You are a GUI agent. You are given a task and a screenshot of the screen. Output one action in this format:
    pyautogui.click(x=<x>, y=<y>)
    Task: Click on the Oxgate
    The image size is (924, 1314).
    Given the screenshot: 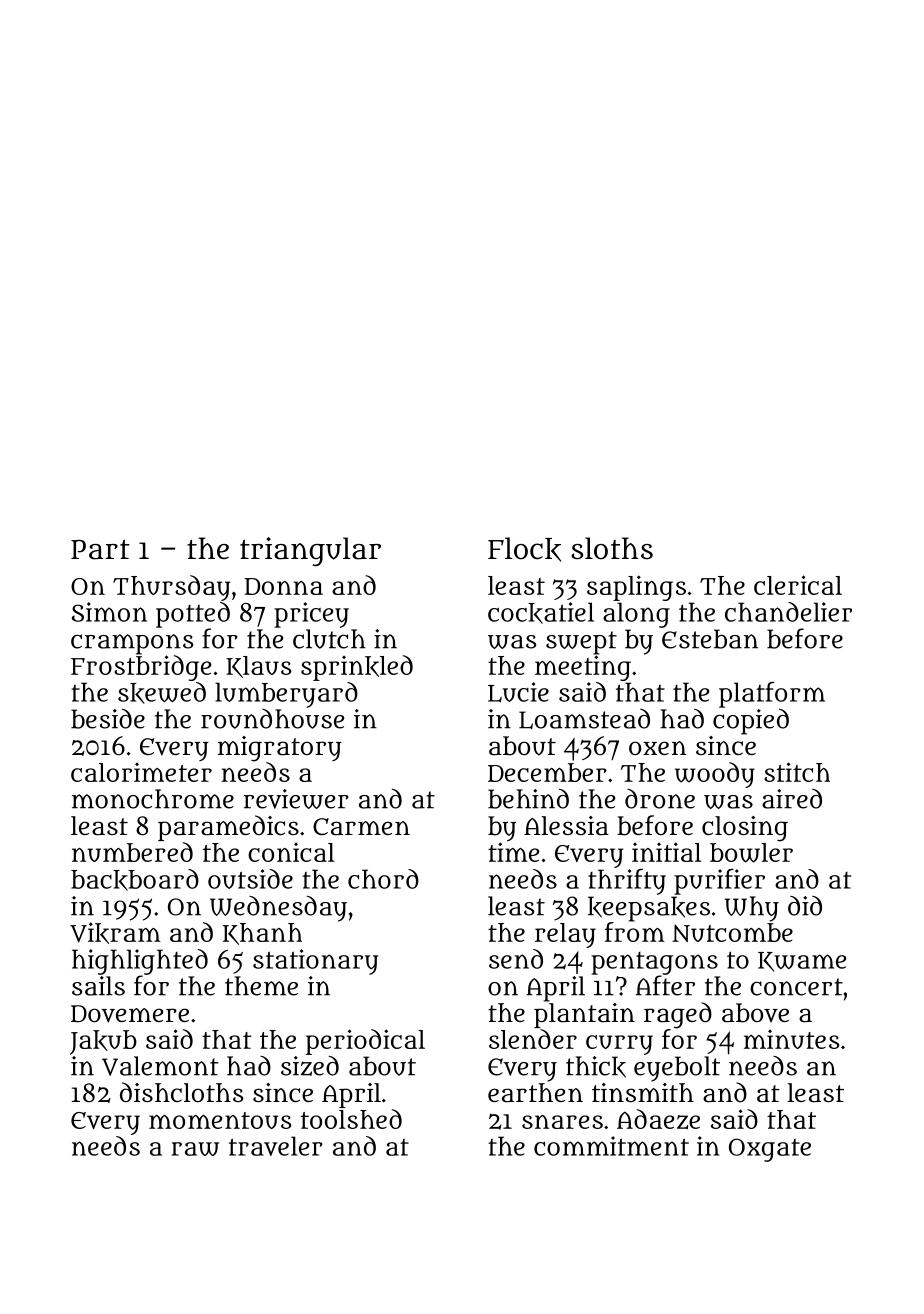 What is the action you would take?
    pyautogui.click(x=770, y=1150)
